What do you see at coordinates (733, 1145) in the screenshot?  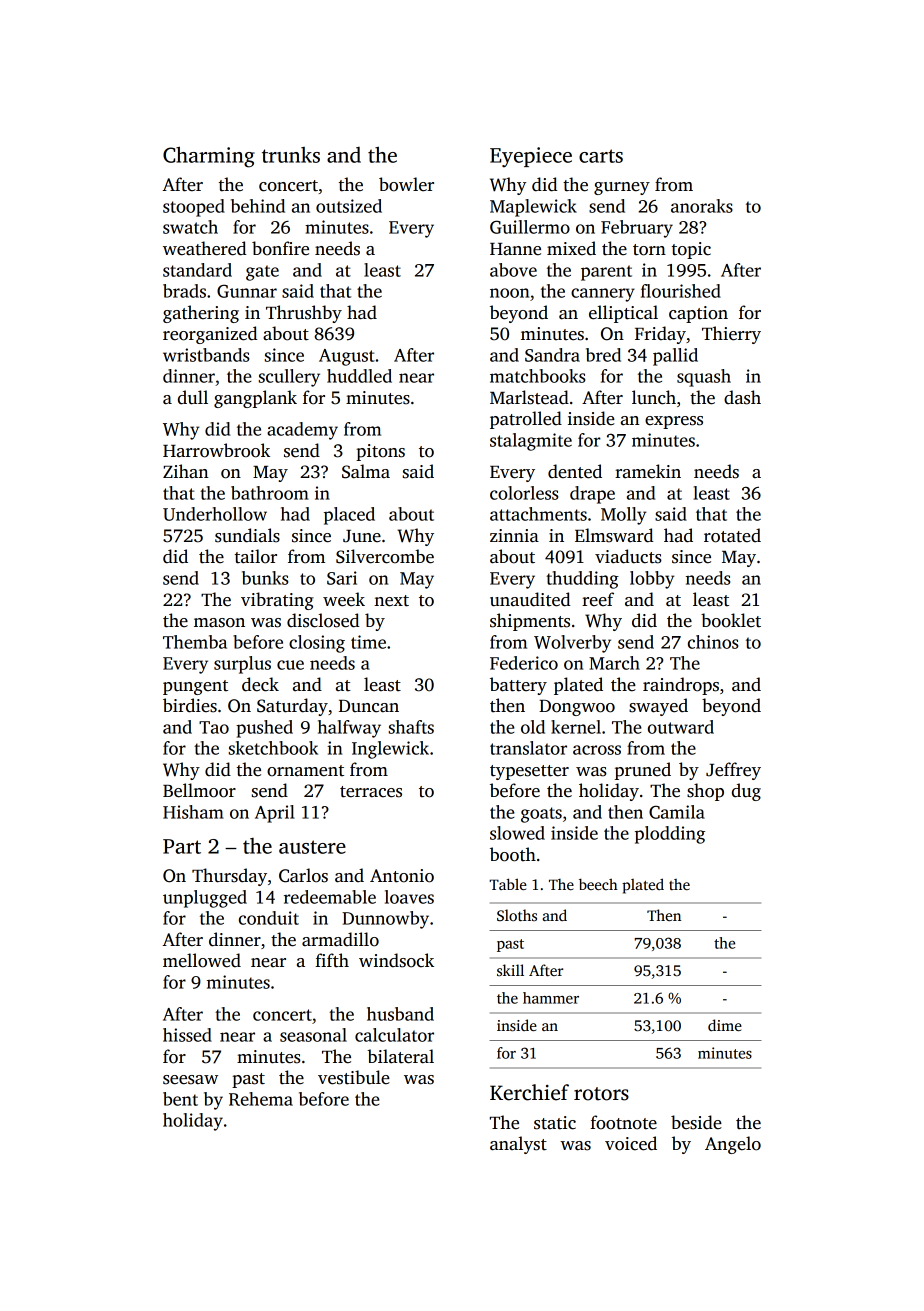 I see `Angelo` at bounding box center [733, 1145].
